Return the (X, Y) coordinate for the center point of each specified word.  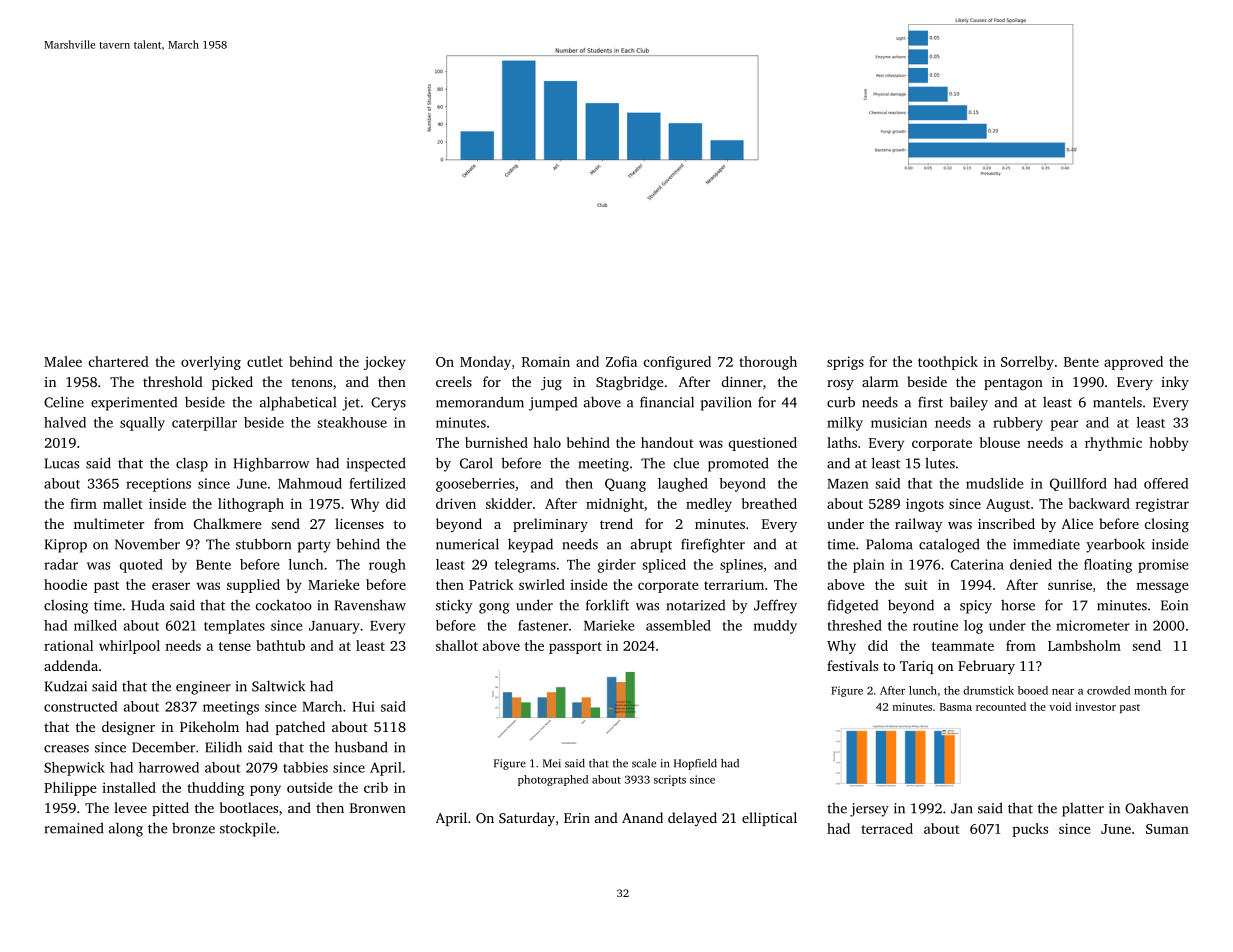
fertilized (377, 483)
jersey (869, 810)
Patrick (491, 584)
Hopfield (695, 764)
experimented (134, 404)
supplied (253, 586)
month (1150, 690)
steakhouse (352, 422)
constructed (81, 706)
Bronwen (378, 808)
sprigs (845, 363)
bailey (969, 403)
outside (310, 787)
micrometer (1093, 625)
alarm (880, 381)
